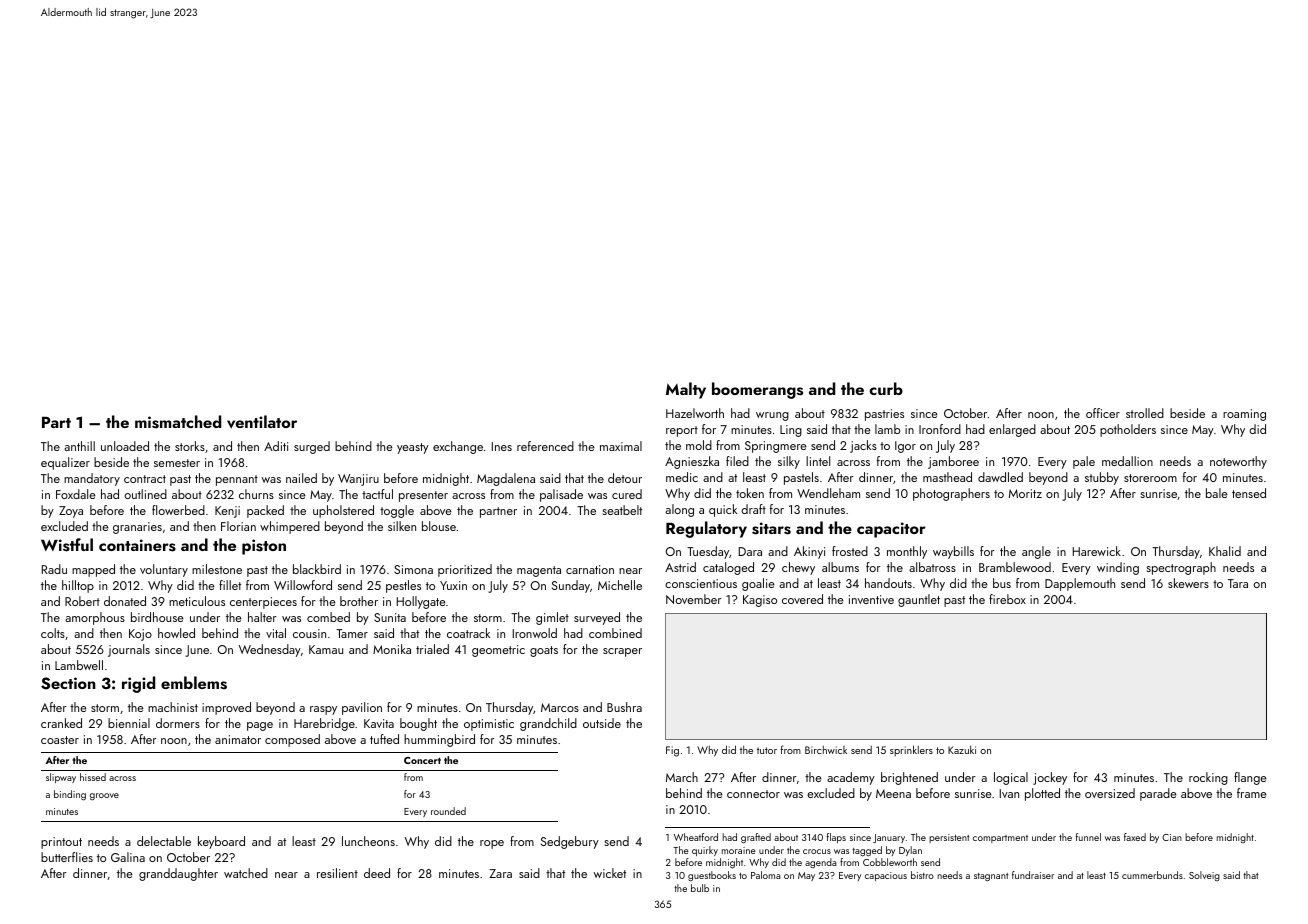 The width and height of the image is (1308, 924). What do you see at coordinates (615, 633) in the image?
I see `combined` at bounding box center [615, 633].
